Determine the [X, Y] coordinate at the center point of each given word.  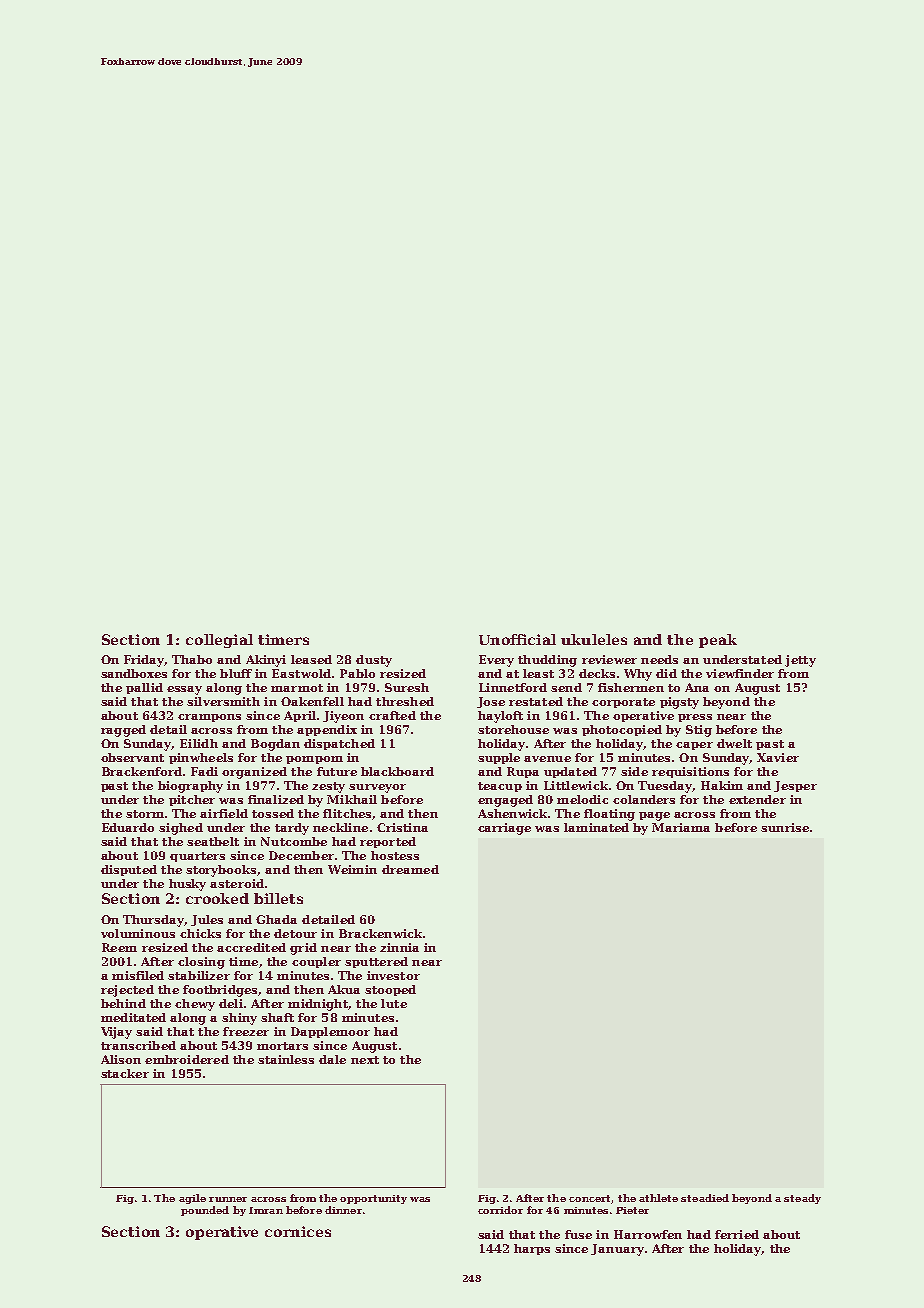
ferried [737, 1234]
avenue [547, 759]
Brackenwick [380, 933]
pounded [205, 1211]
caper [694, 746]
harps [532, 1249]
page [654, 816]
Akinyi [266, 661]
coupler [316, 962]
